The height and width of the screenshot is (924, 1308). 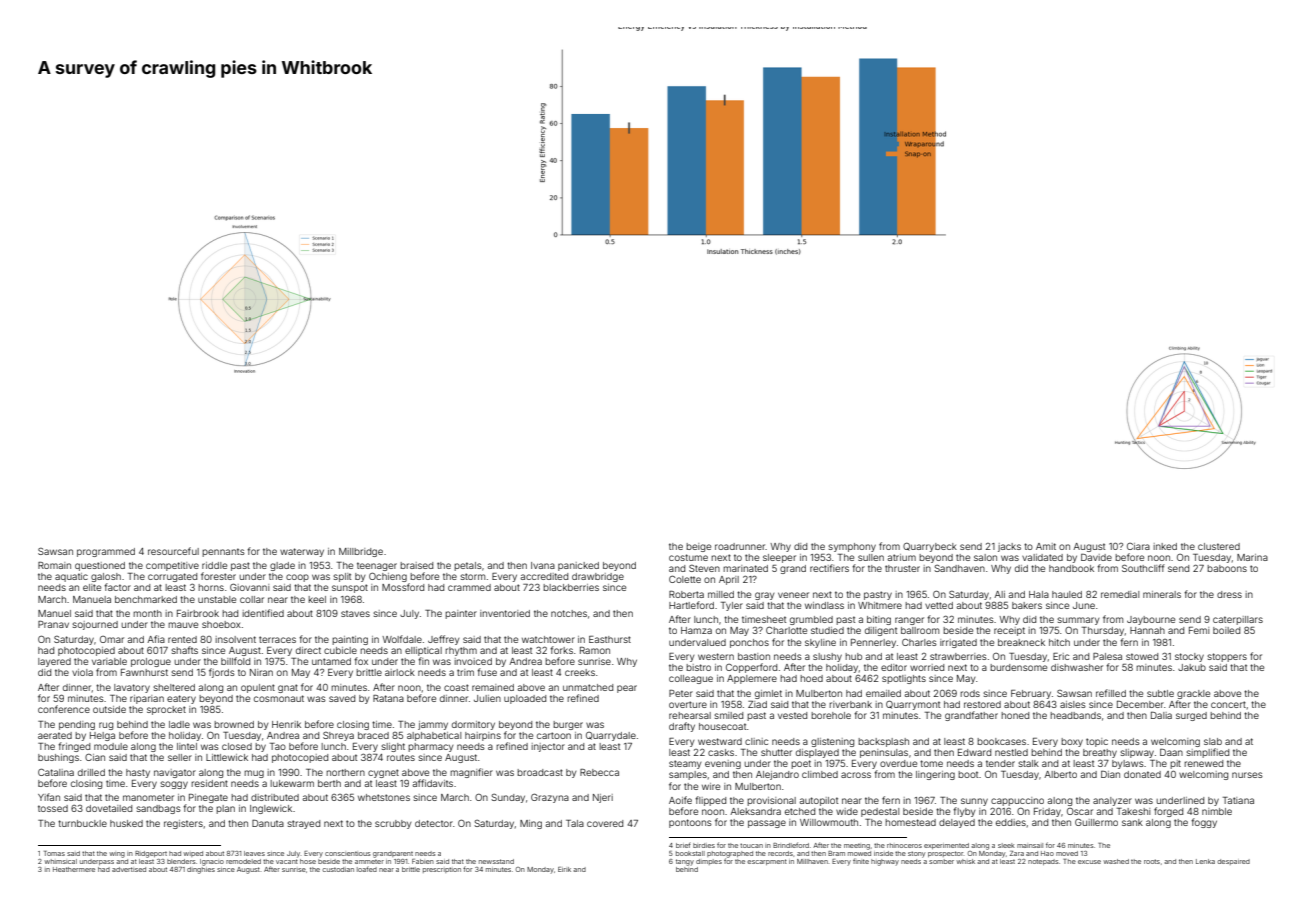 I want to click on viola, so click(x=82, y=672).
